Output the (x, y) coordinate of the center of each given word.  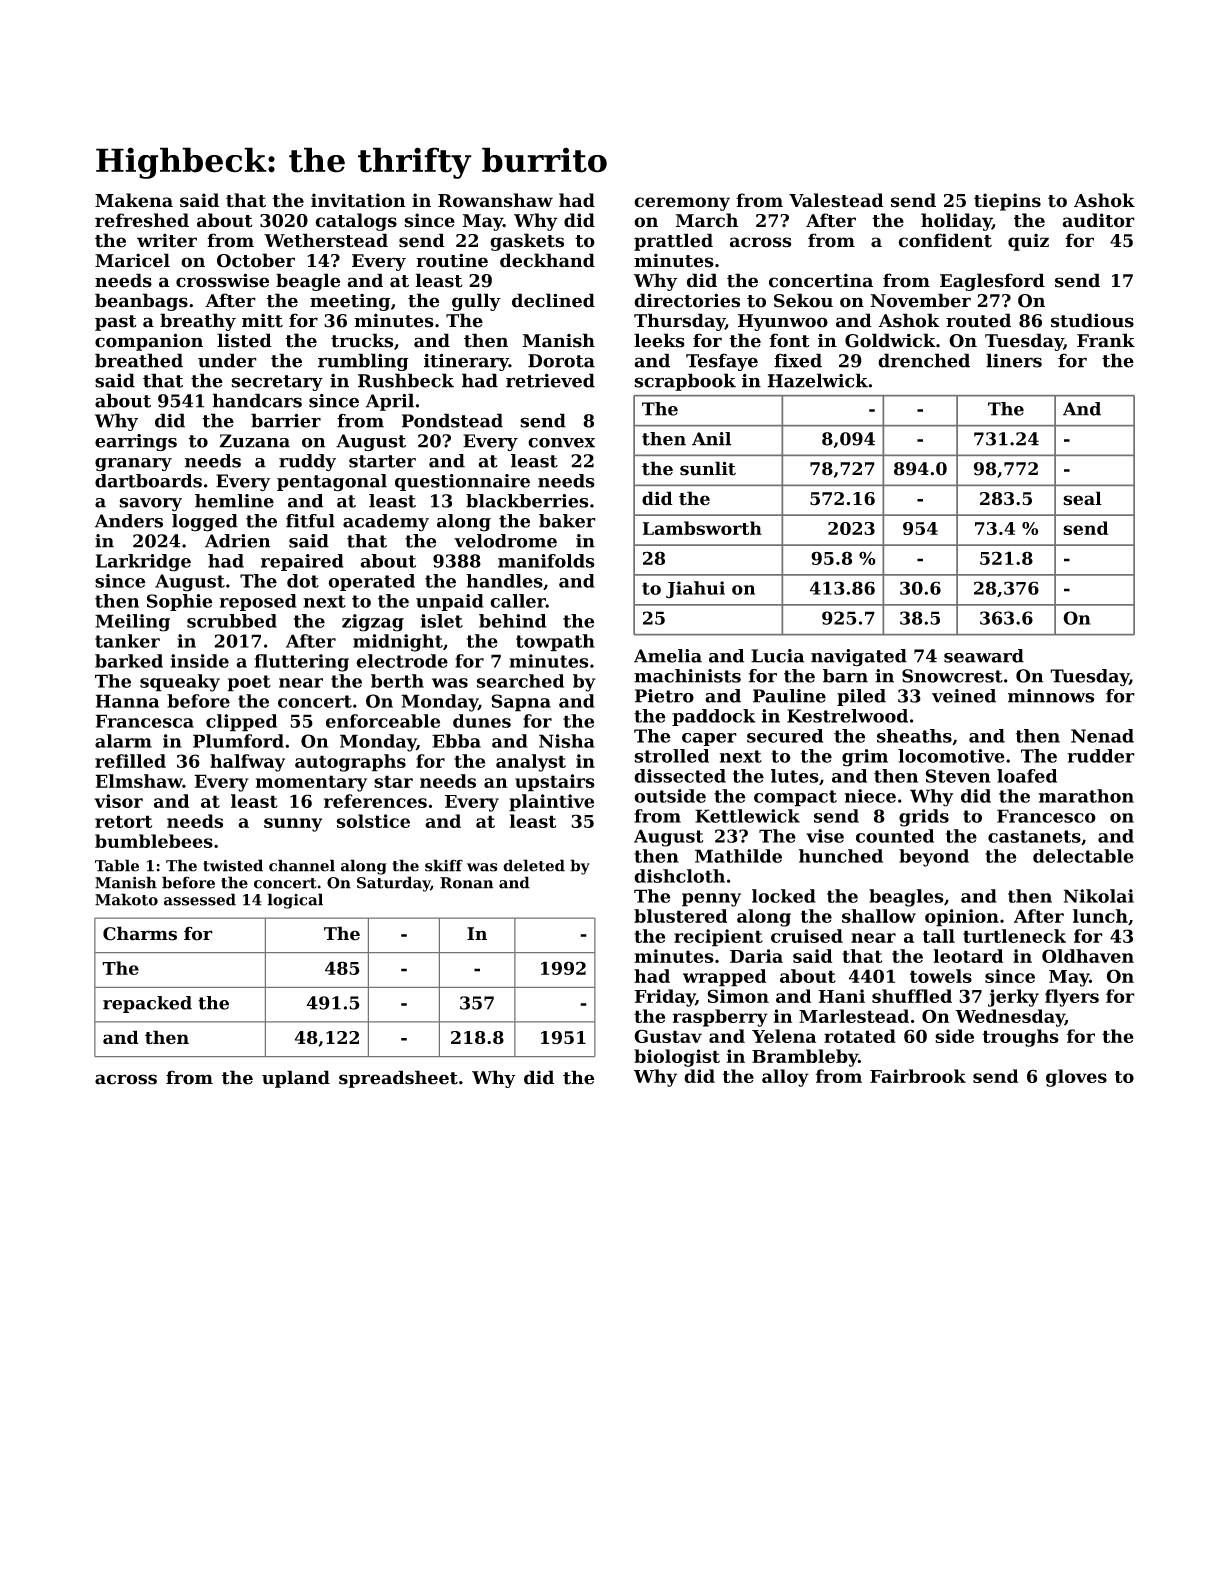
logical (295, 901)
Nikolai (1099, 896)
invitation (358, 200)
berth (397, 681)
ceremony (682, 204)
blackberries (527, 501)
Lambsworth (702, 528)
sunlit (708, 468)
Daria (756, 956)
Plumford (238, 741)
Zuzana (254, 441)
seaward (984, 656)
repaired (302, 562)
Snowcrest (952, 676)
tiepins (1007, 202)
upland (296, 1079)
